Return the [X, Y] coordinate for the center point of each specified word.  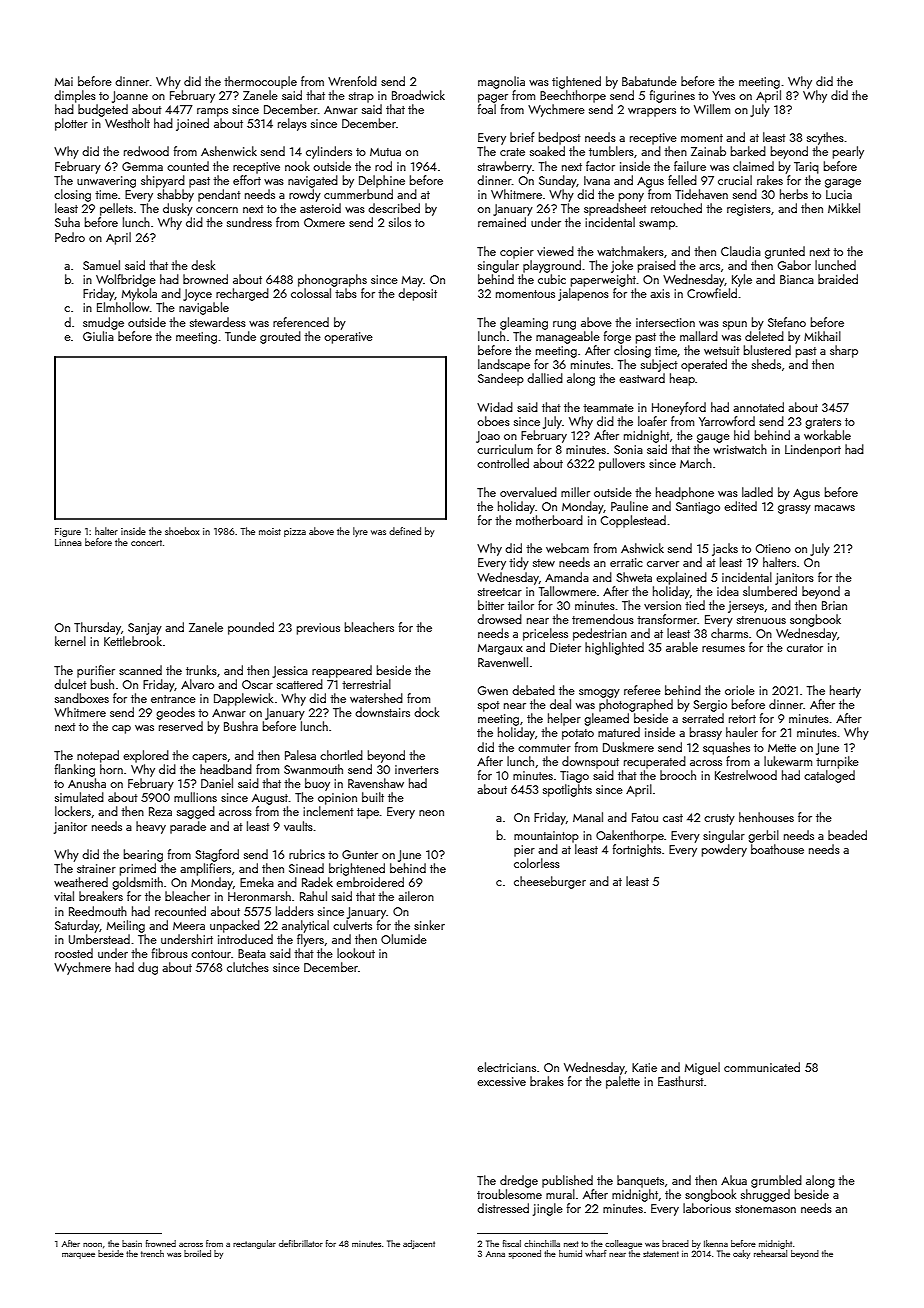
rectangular [254, 1244]
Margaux [500, 649]
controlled [503, 463]
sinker [429, 925]
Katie [644, 1067]
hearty [845, 691]
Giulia [98, 336]
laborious [707, 1208]
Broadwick [418, 95]
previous [318, 629]
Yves [723, 95]
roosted [74, 953]
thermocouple [260, 82]
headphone [685, 493]
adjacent [419, 1244]
